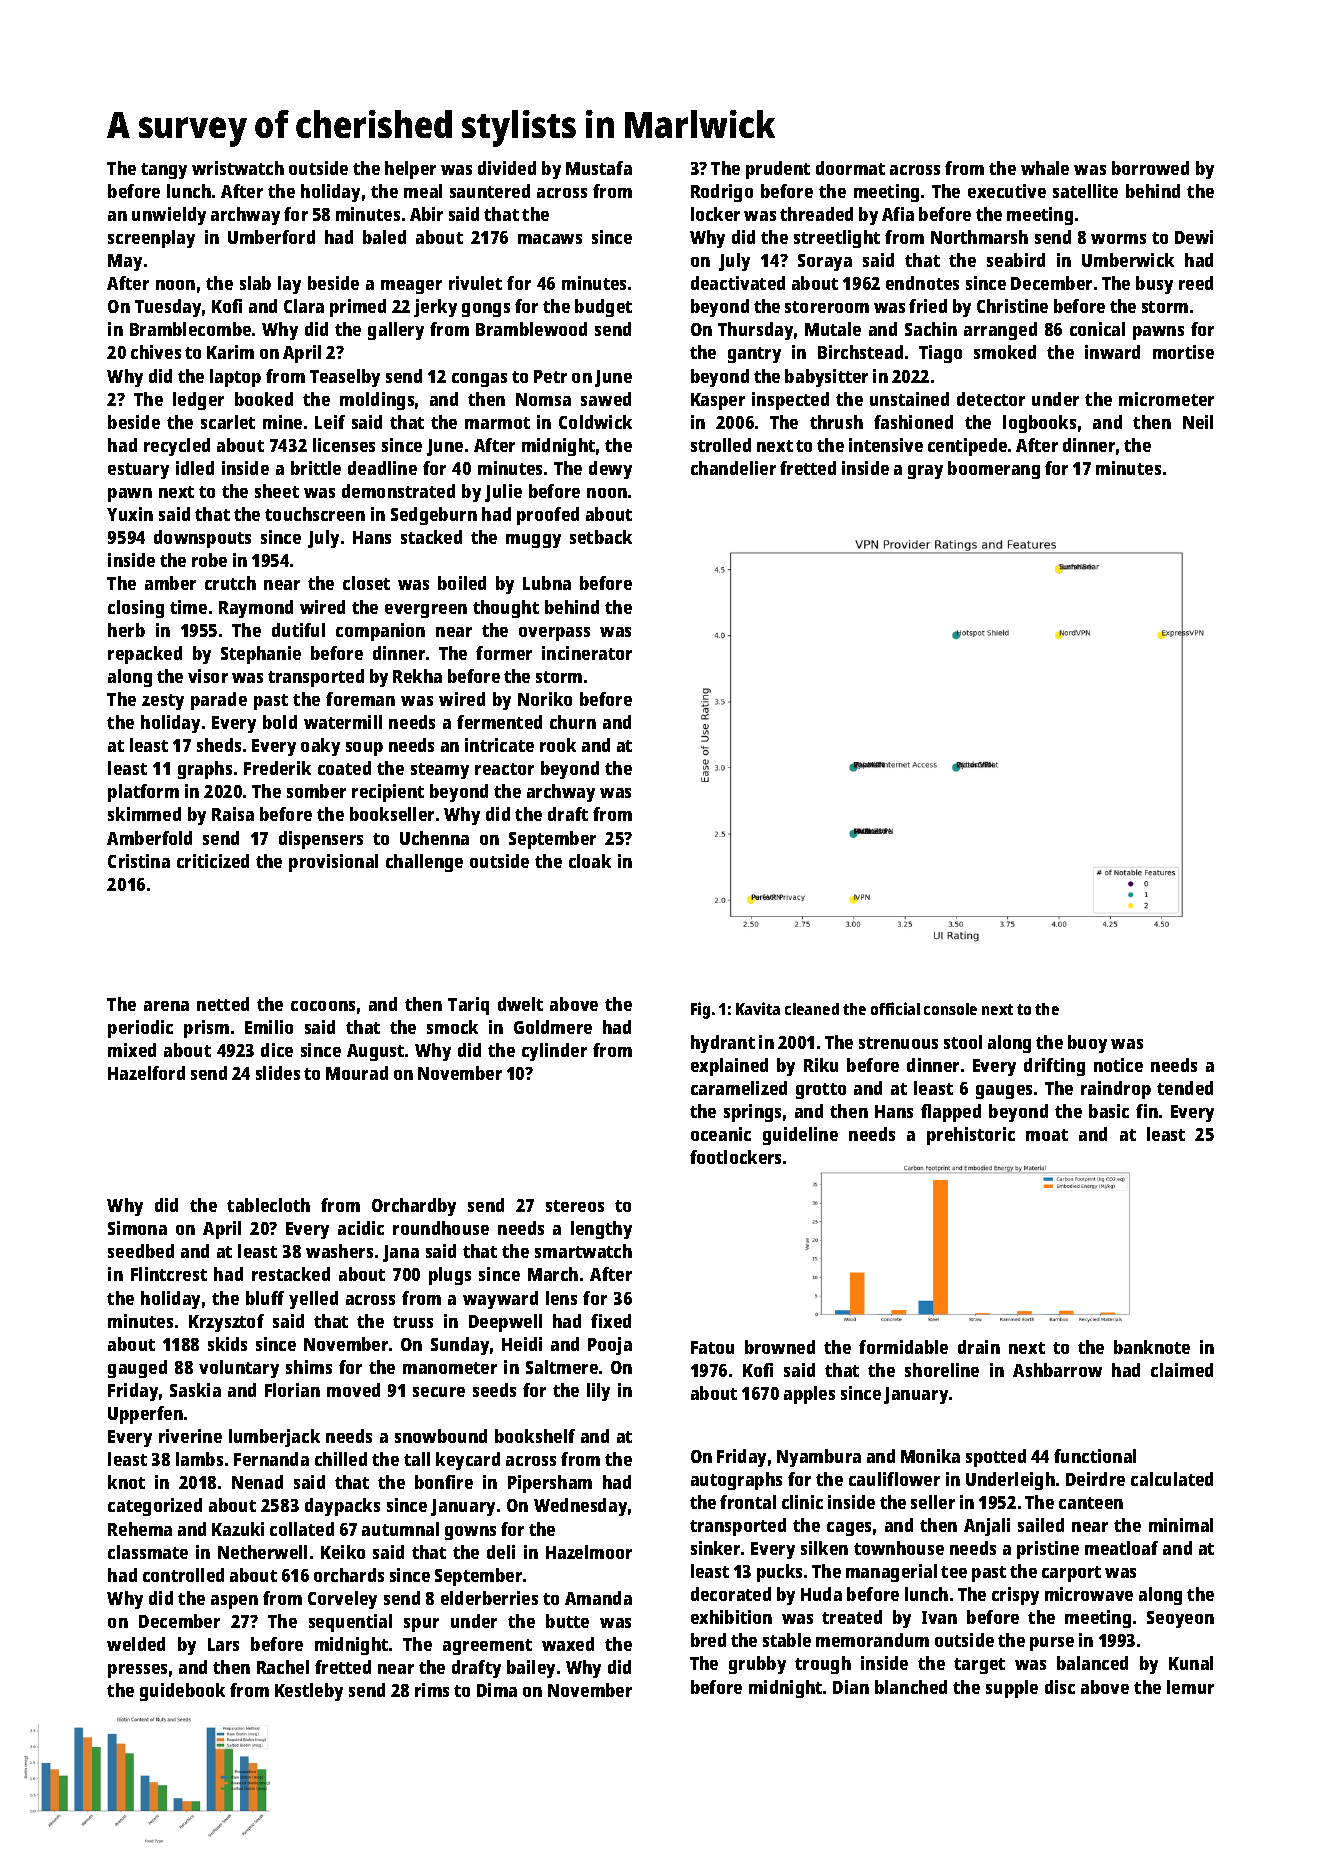 The image size is (1323, 1871). I want to click on official, so click(895, 1008).
